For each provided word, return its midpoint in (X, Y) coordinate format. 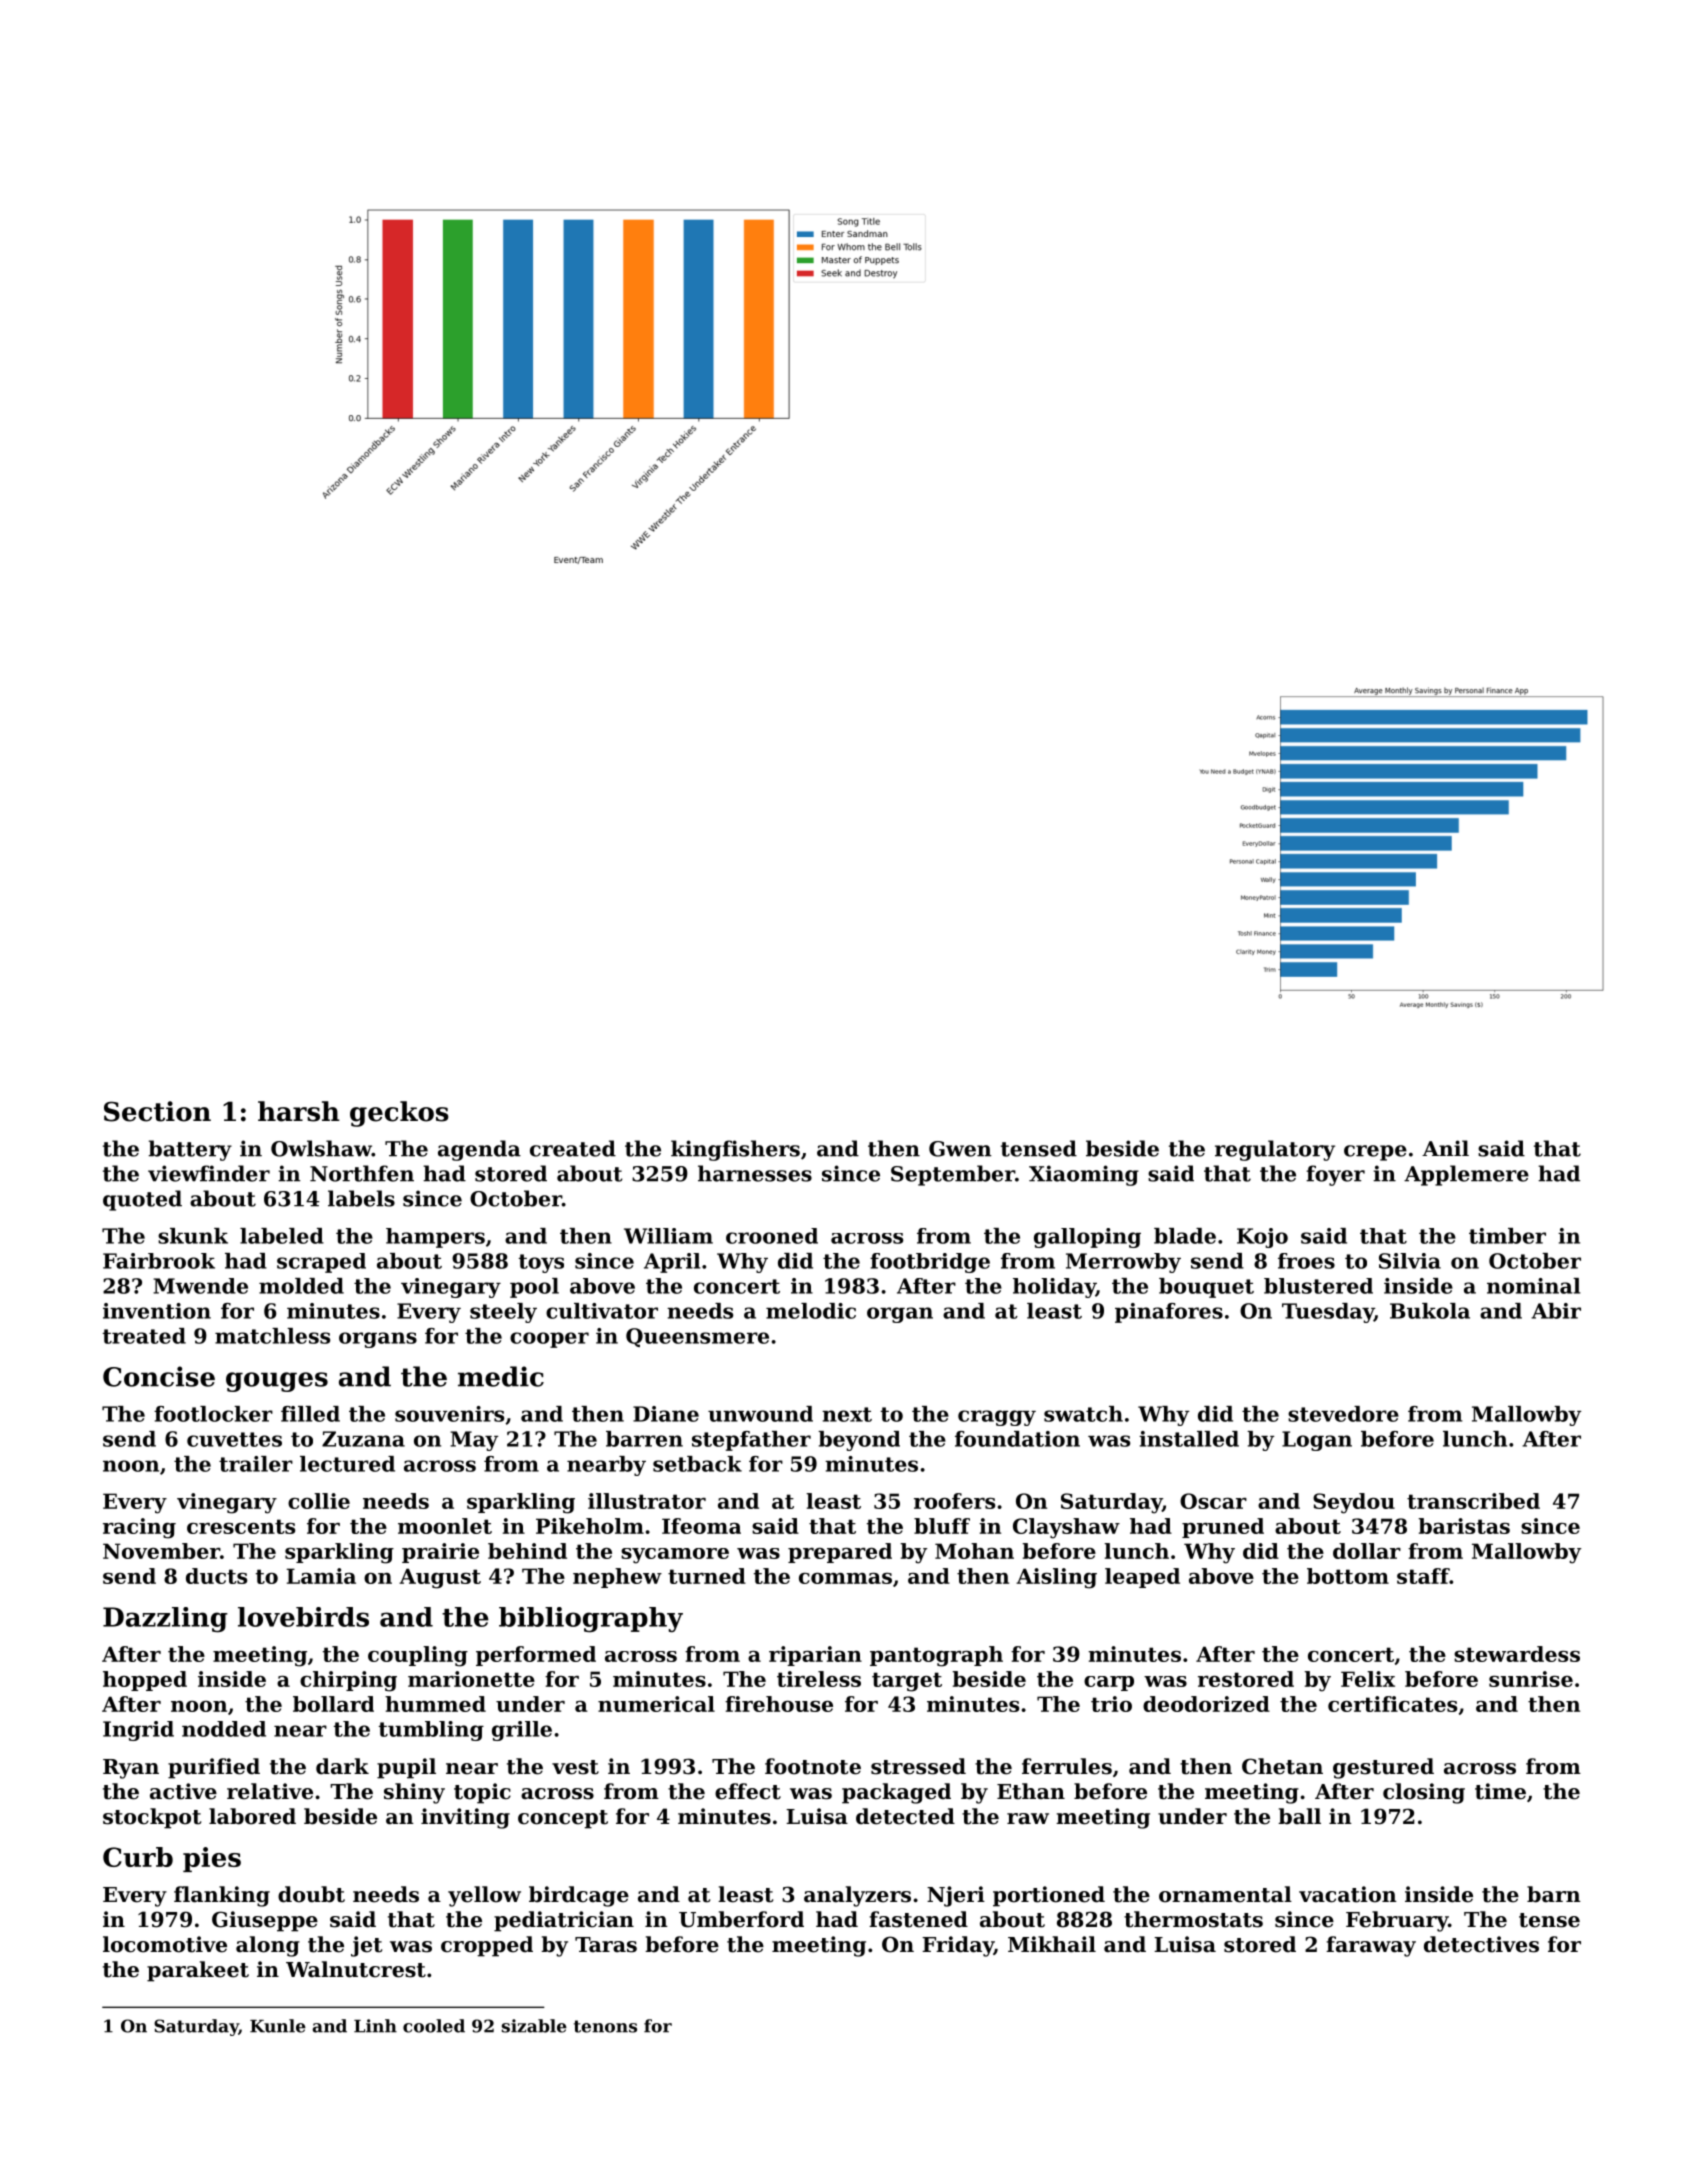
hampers (435, 1238)
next (847, 1414)
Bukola (1430, 1311)
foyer (1335, 1175)
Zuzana (363, 1439)
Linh (375, 2026)
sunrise (1531, 1679)
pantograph (936, 1656)
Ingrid (138, 1731)
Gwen (960, 1149)
